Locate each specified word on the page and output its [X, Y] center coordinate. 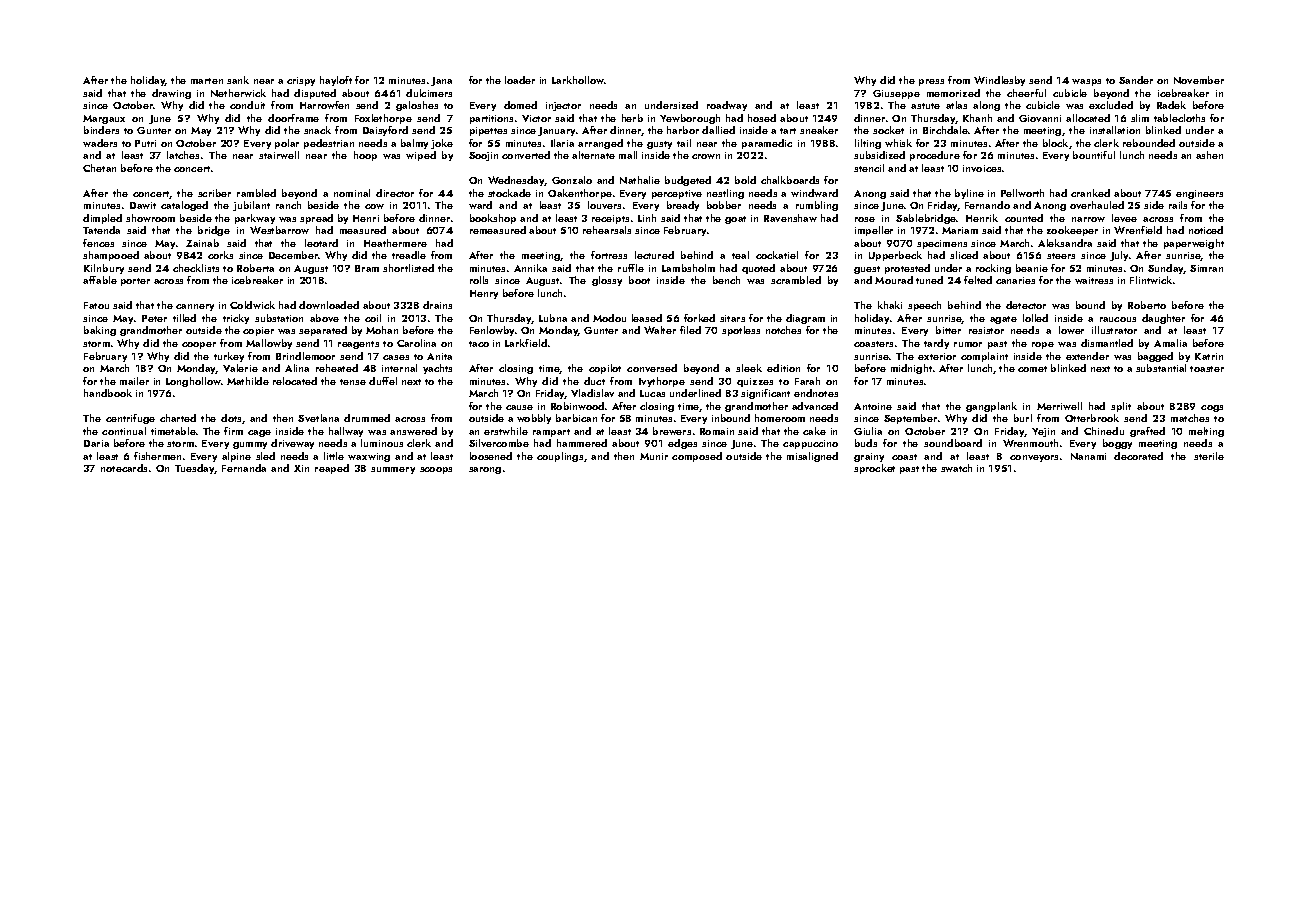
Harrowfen [324, 105]
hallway [346, 432]
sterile [1209, 456]
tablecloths [1179, 118]
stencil [869, 168]
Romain [717, 431]
